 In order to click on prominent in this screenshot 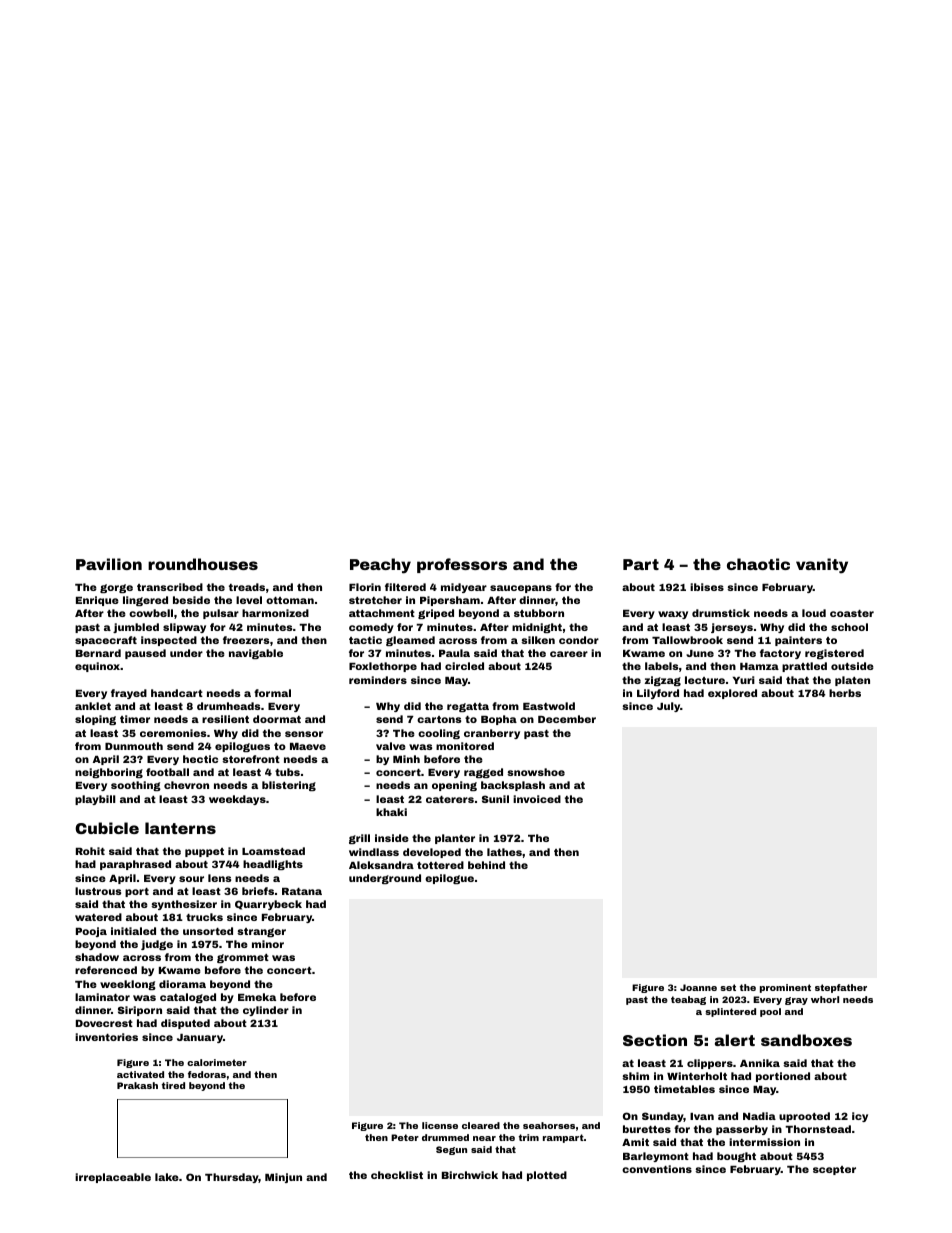, I will do `click(785, 988)`.
